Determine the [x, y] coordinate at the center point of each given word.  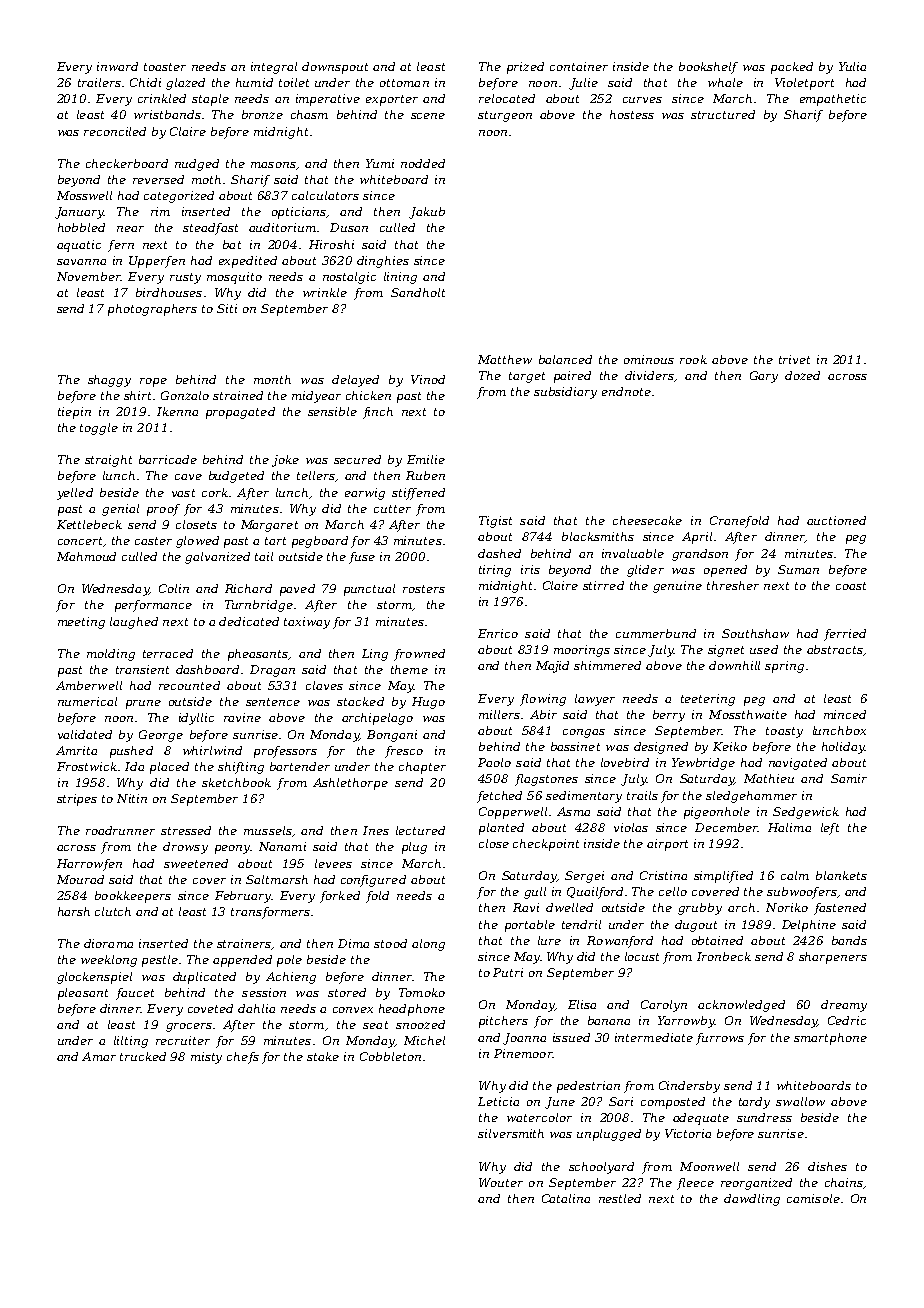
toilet [294, 82]
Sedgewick [806, 813]
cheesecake [647, 520]
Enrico [498, 633]
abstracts [835, 649]
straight [108, 461]
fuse [362, 558]
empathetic [833, 100]
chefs [243, 1058]
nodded [423, 163]
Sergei [584, 877]
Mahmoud [86, 556]
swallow [800, 1101]
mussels [268, 830]
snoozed [420, 1024]
